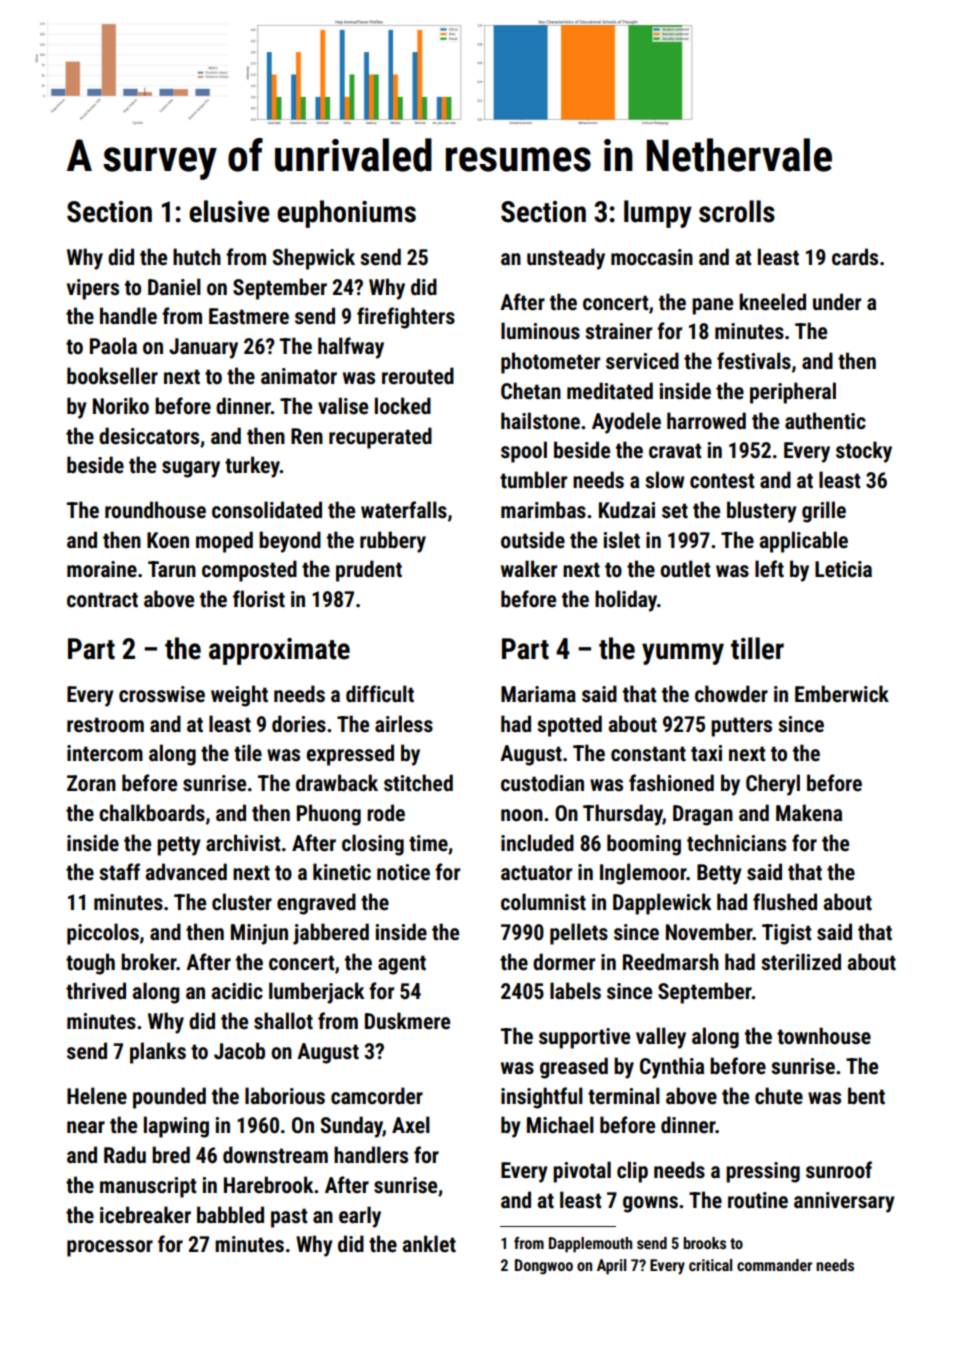  Describe the element at coordinates (824, 512) in the image. I see `grille` at that location.
